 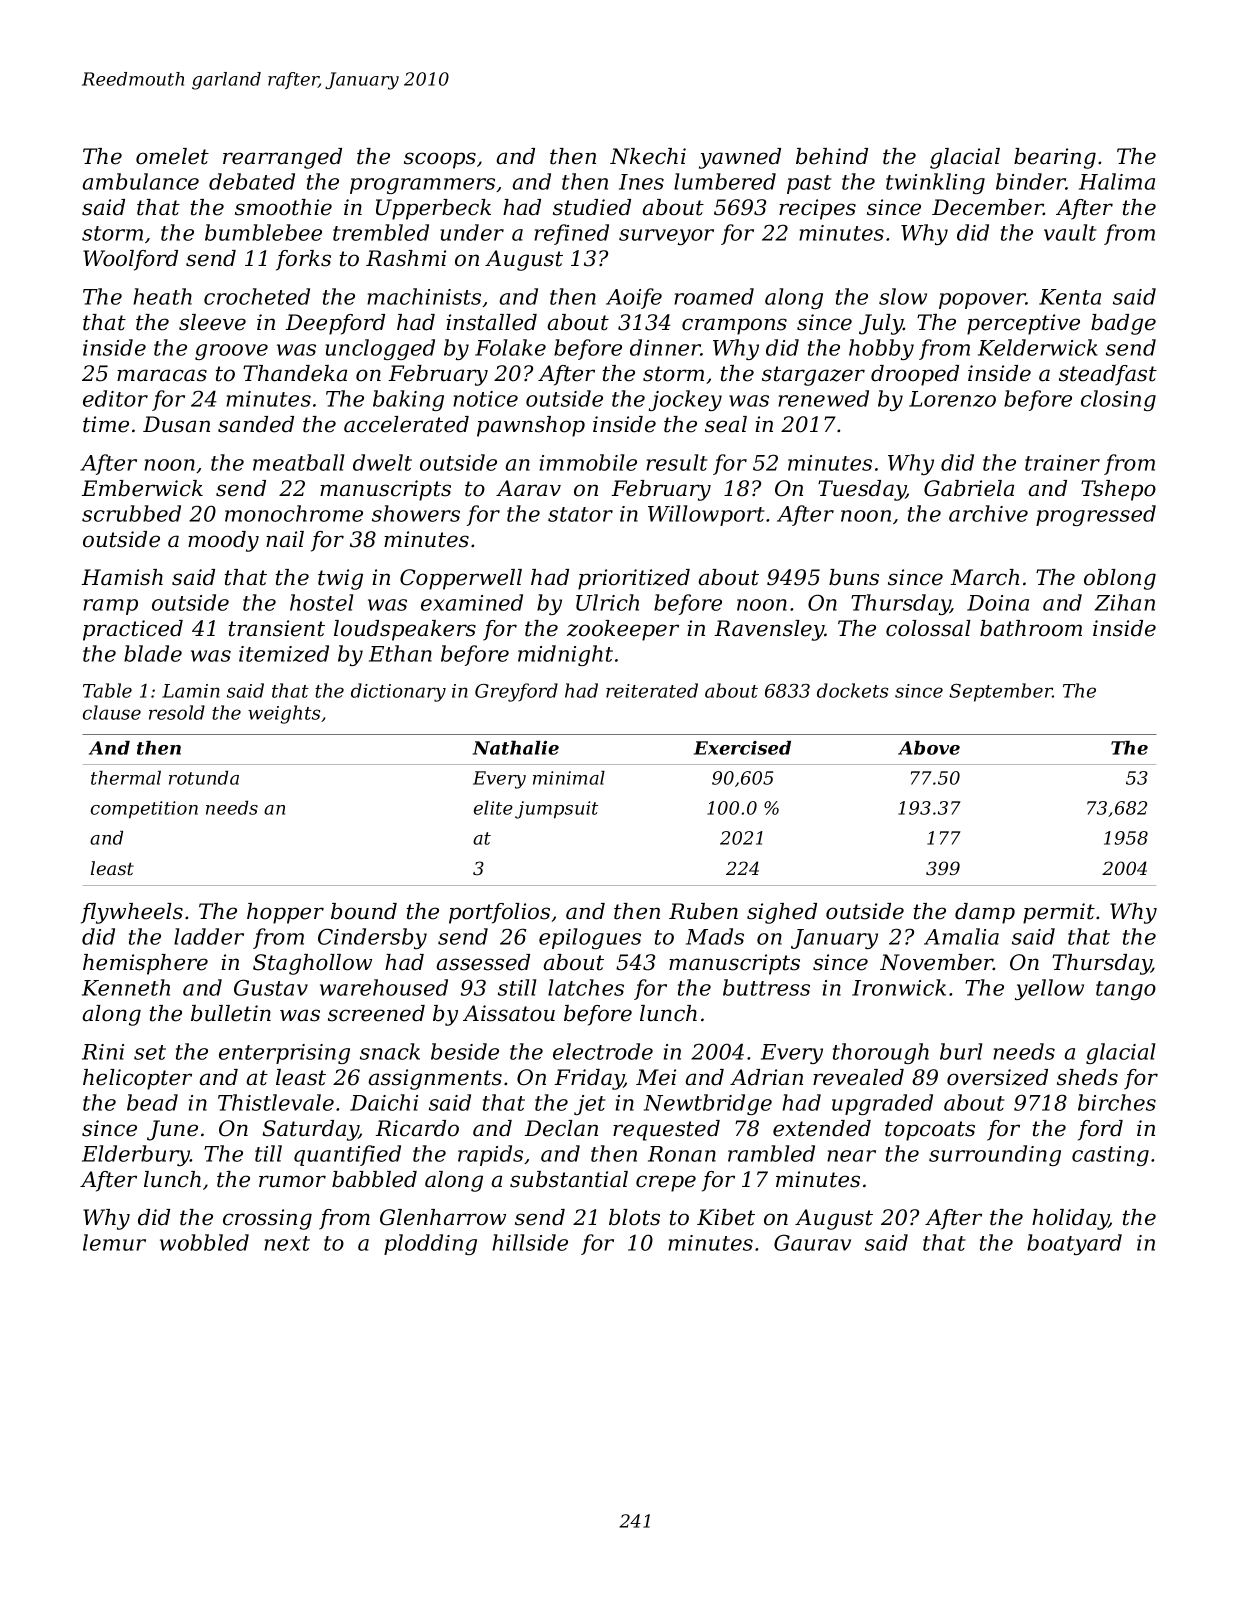 What do you see at coordinates (813, 376) in the screenshot?
I see `stargazer` at bounding box center [813, 376].
